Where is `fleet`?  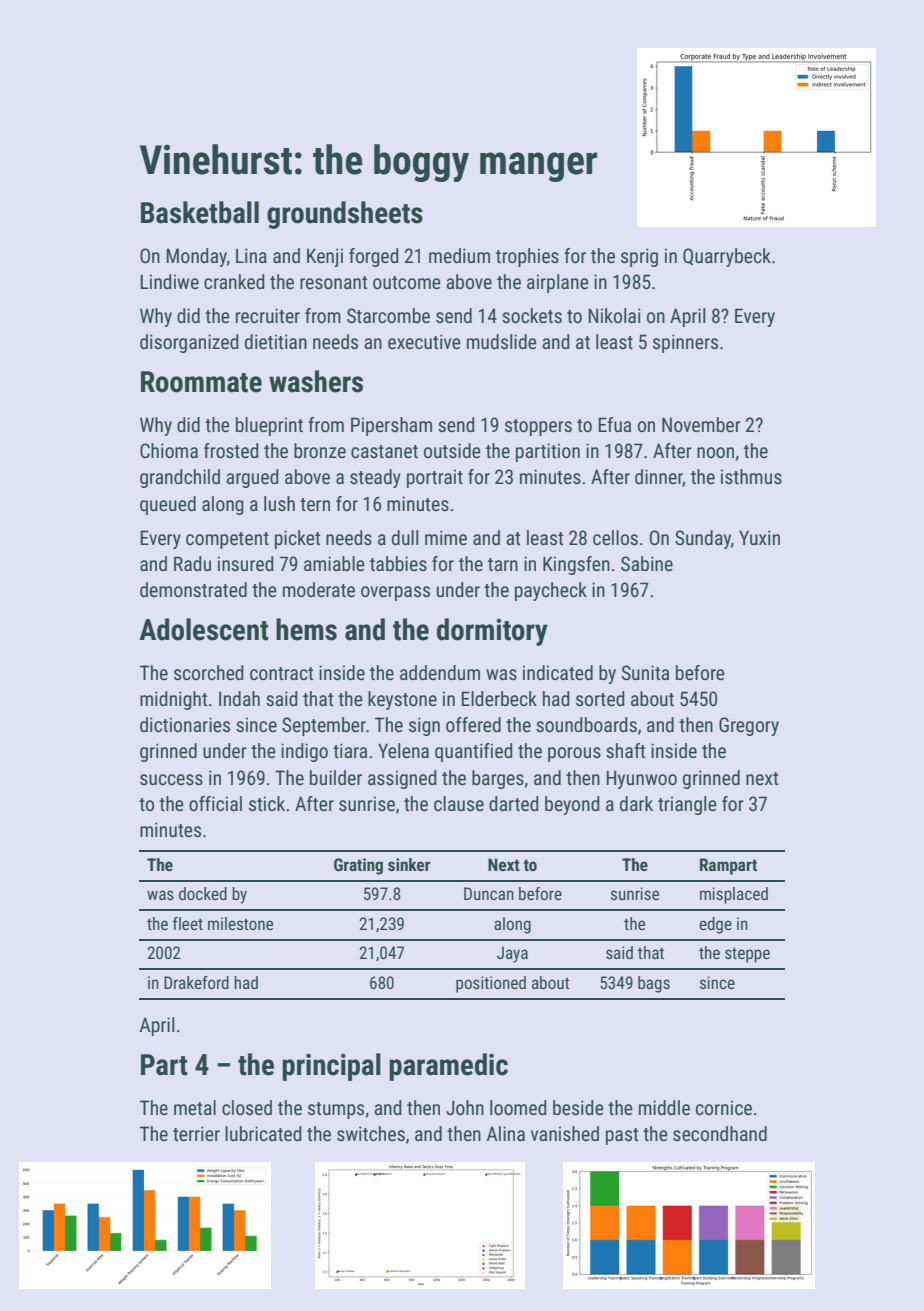 fleet is located at coordinates (188, 923).
